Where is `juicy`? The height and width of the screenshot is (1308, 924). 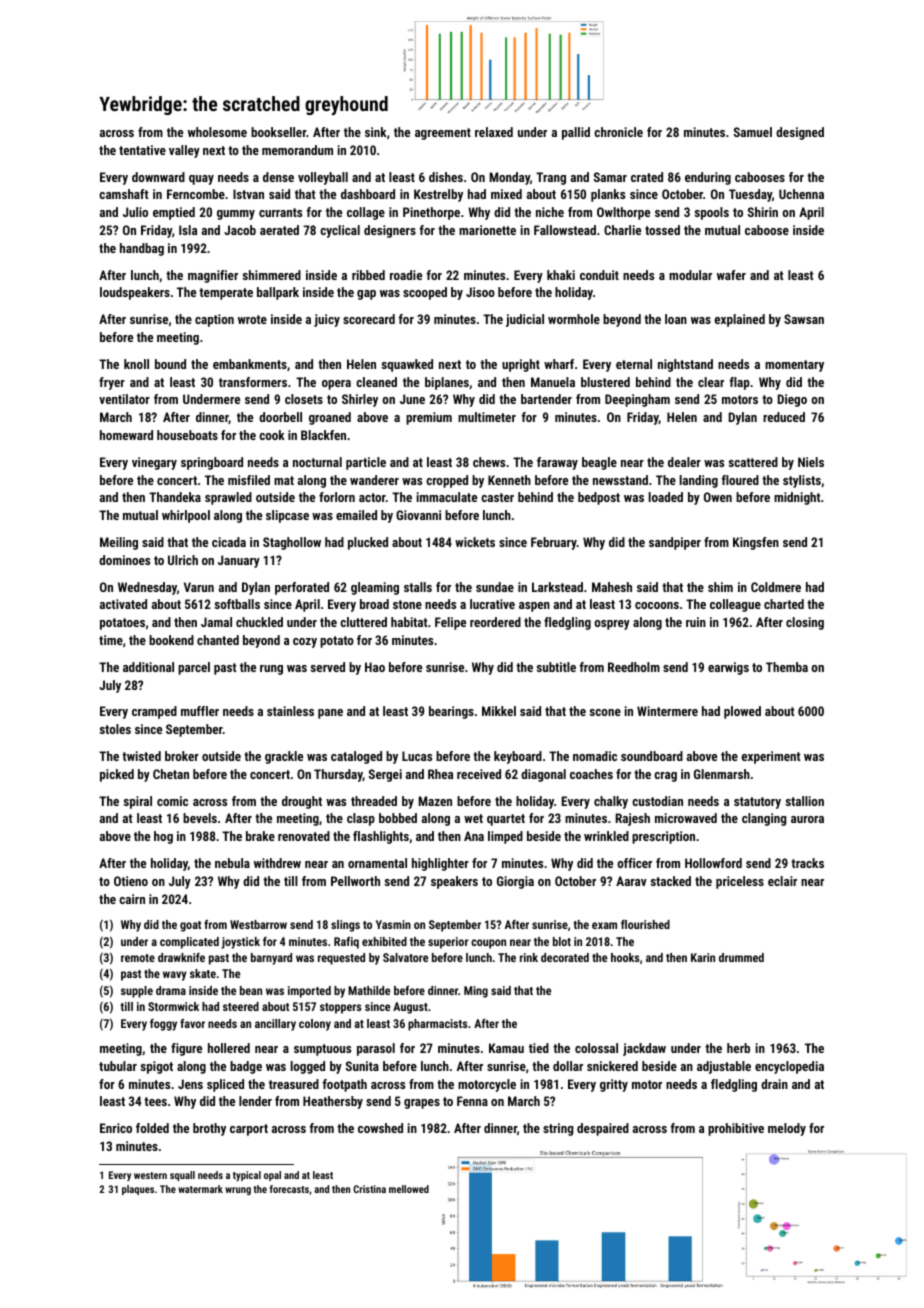
juicy is located at coordinates (327, 320).
